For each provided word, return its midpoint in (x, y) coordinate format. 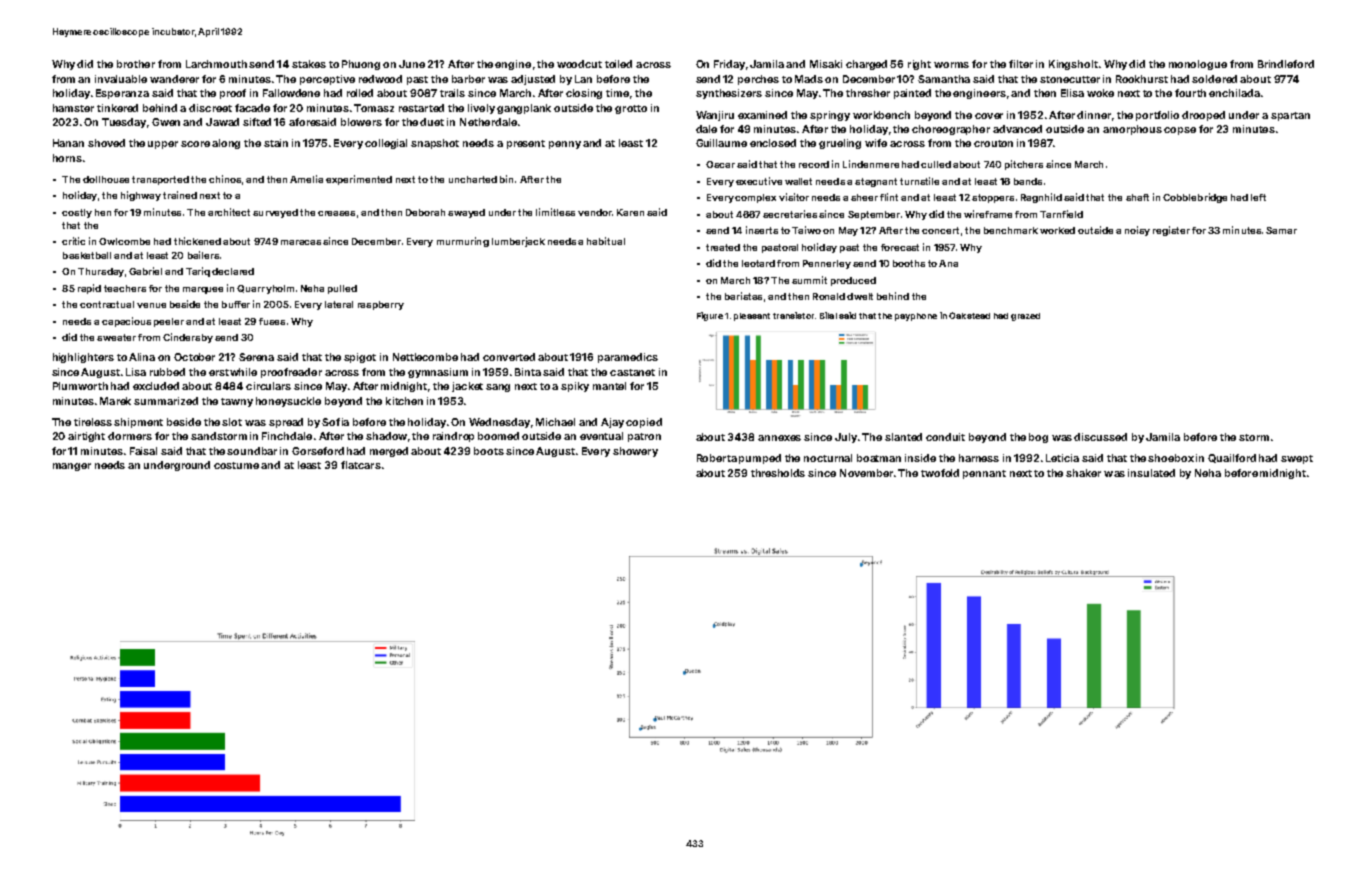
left (1258, 197)
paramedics (628, 358)
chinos (225, 179)
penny (565, 145)
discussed (1100, 437)
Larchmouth (216, 64)
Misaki (826, 64)
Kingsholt (1073, 65)
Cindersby (188, 338)
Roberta (717, 458)
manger (72, 467)
